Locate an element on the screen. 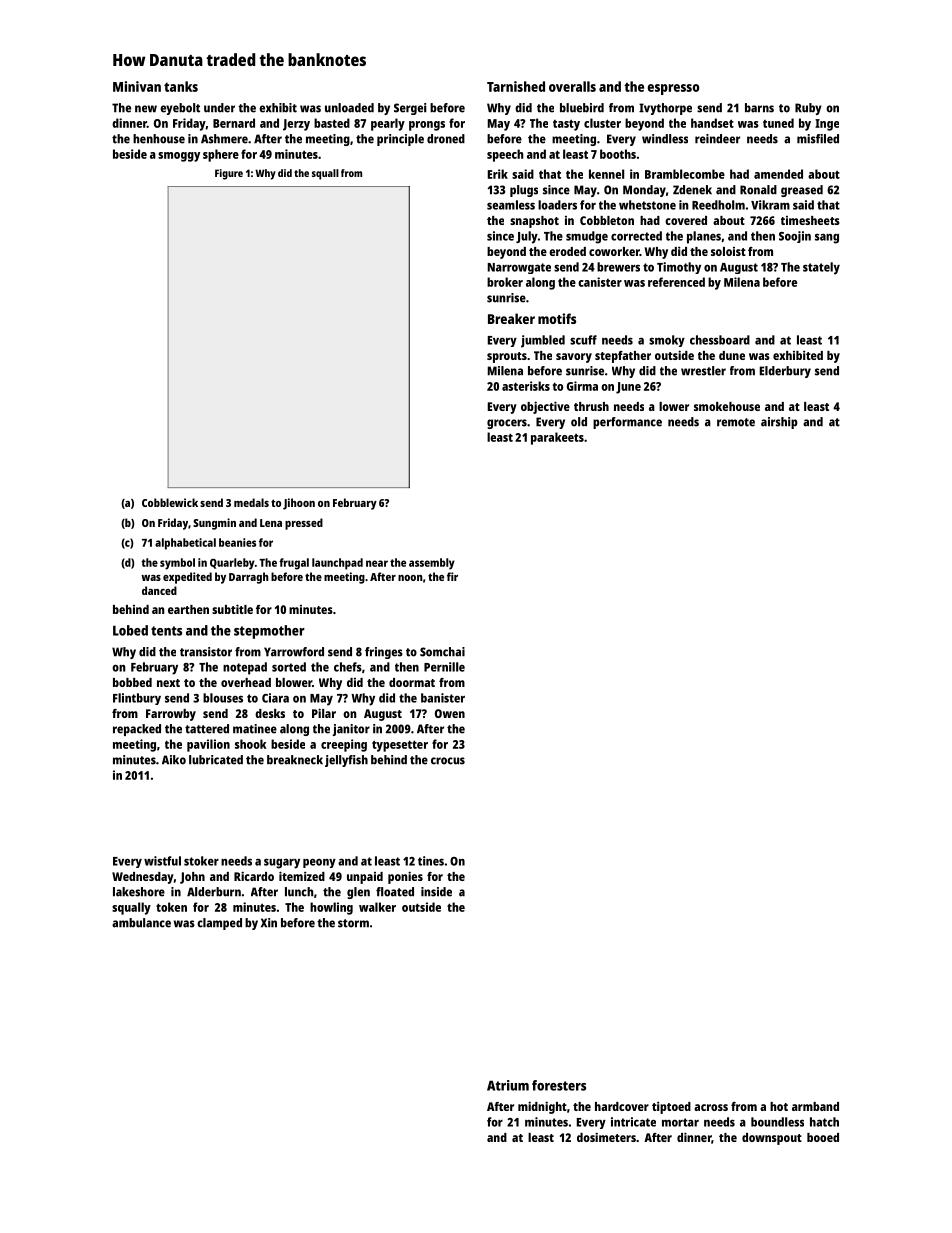 Image resolution: width=952 pixels, height=1233 pixels. Sungmin is located at coordinates (214, 524).
